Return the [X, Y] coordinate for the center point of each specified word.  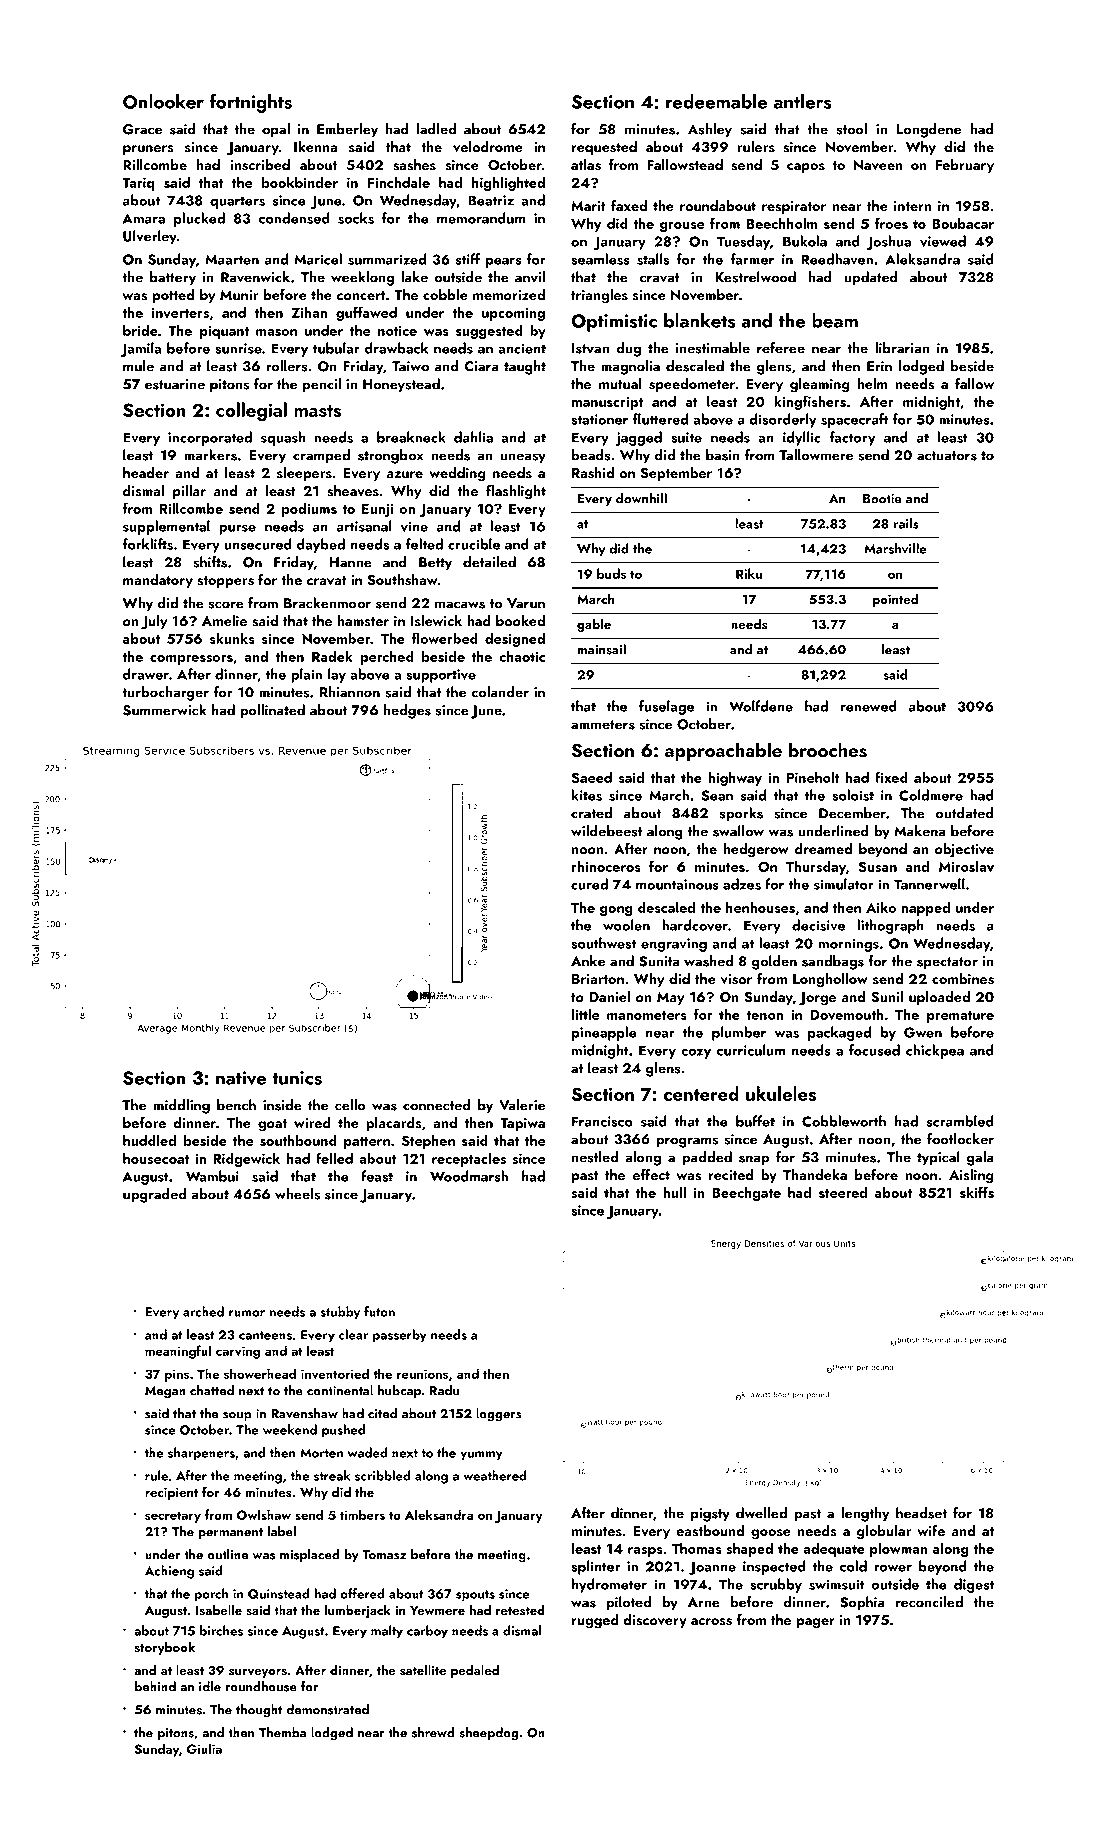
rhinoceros [606, 866]
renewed [869, 706]
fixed [891, 777]
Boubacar [963, 223]
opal [276, 130]
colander [500, 692]
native [241, 1078]
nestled [595, 1157]
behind [155, 1686]
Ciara [481, 366]
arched [203, 1311]
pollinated [272, 711]
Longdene [929, 130]
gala [980, 1158]
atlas [586, 165]
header [146, 472]
